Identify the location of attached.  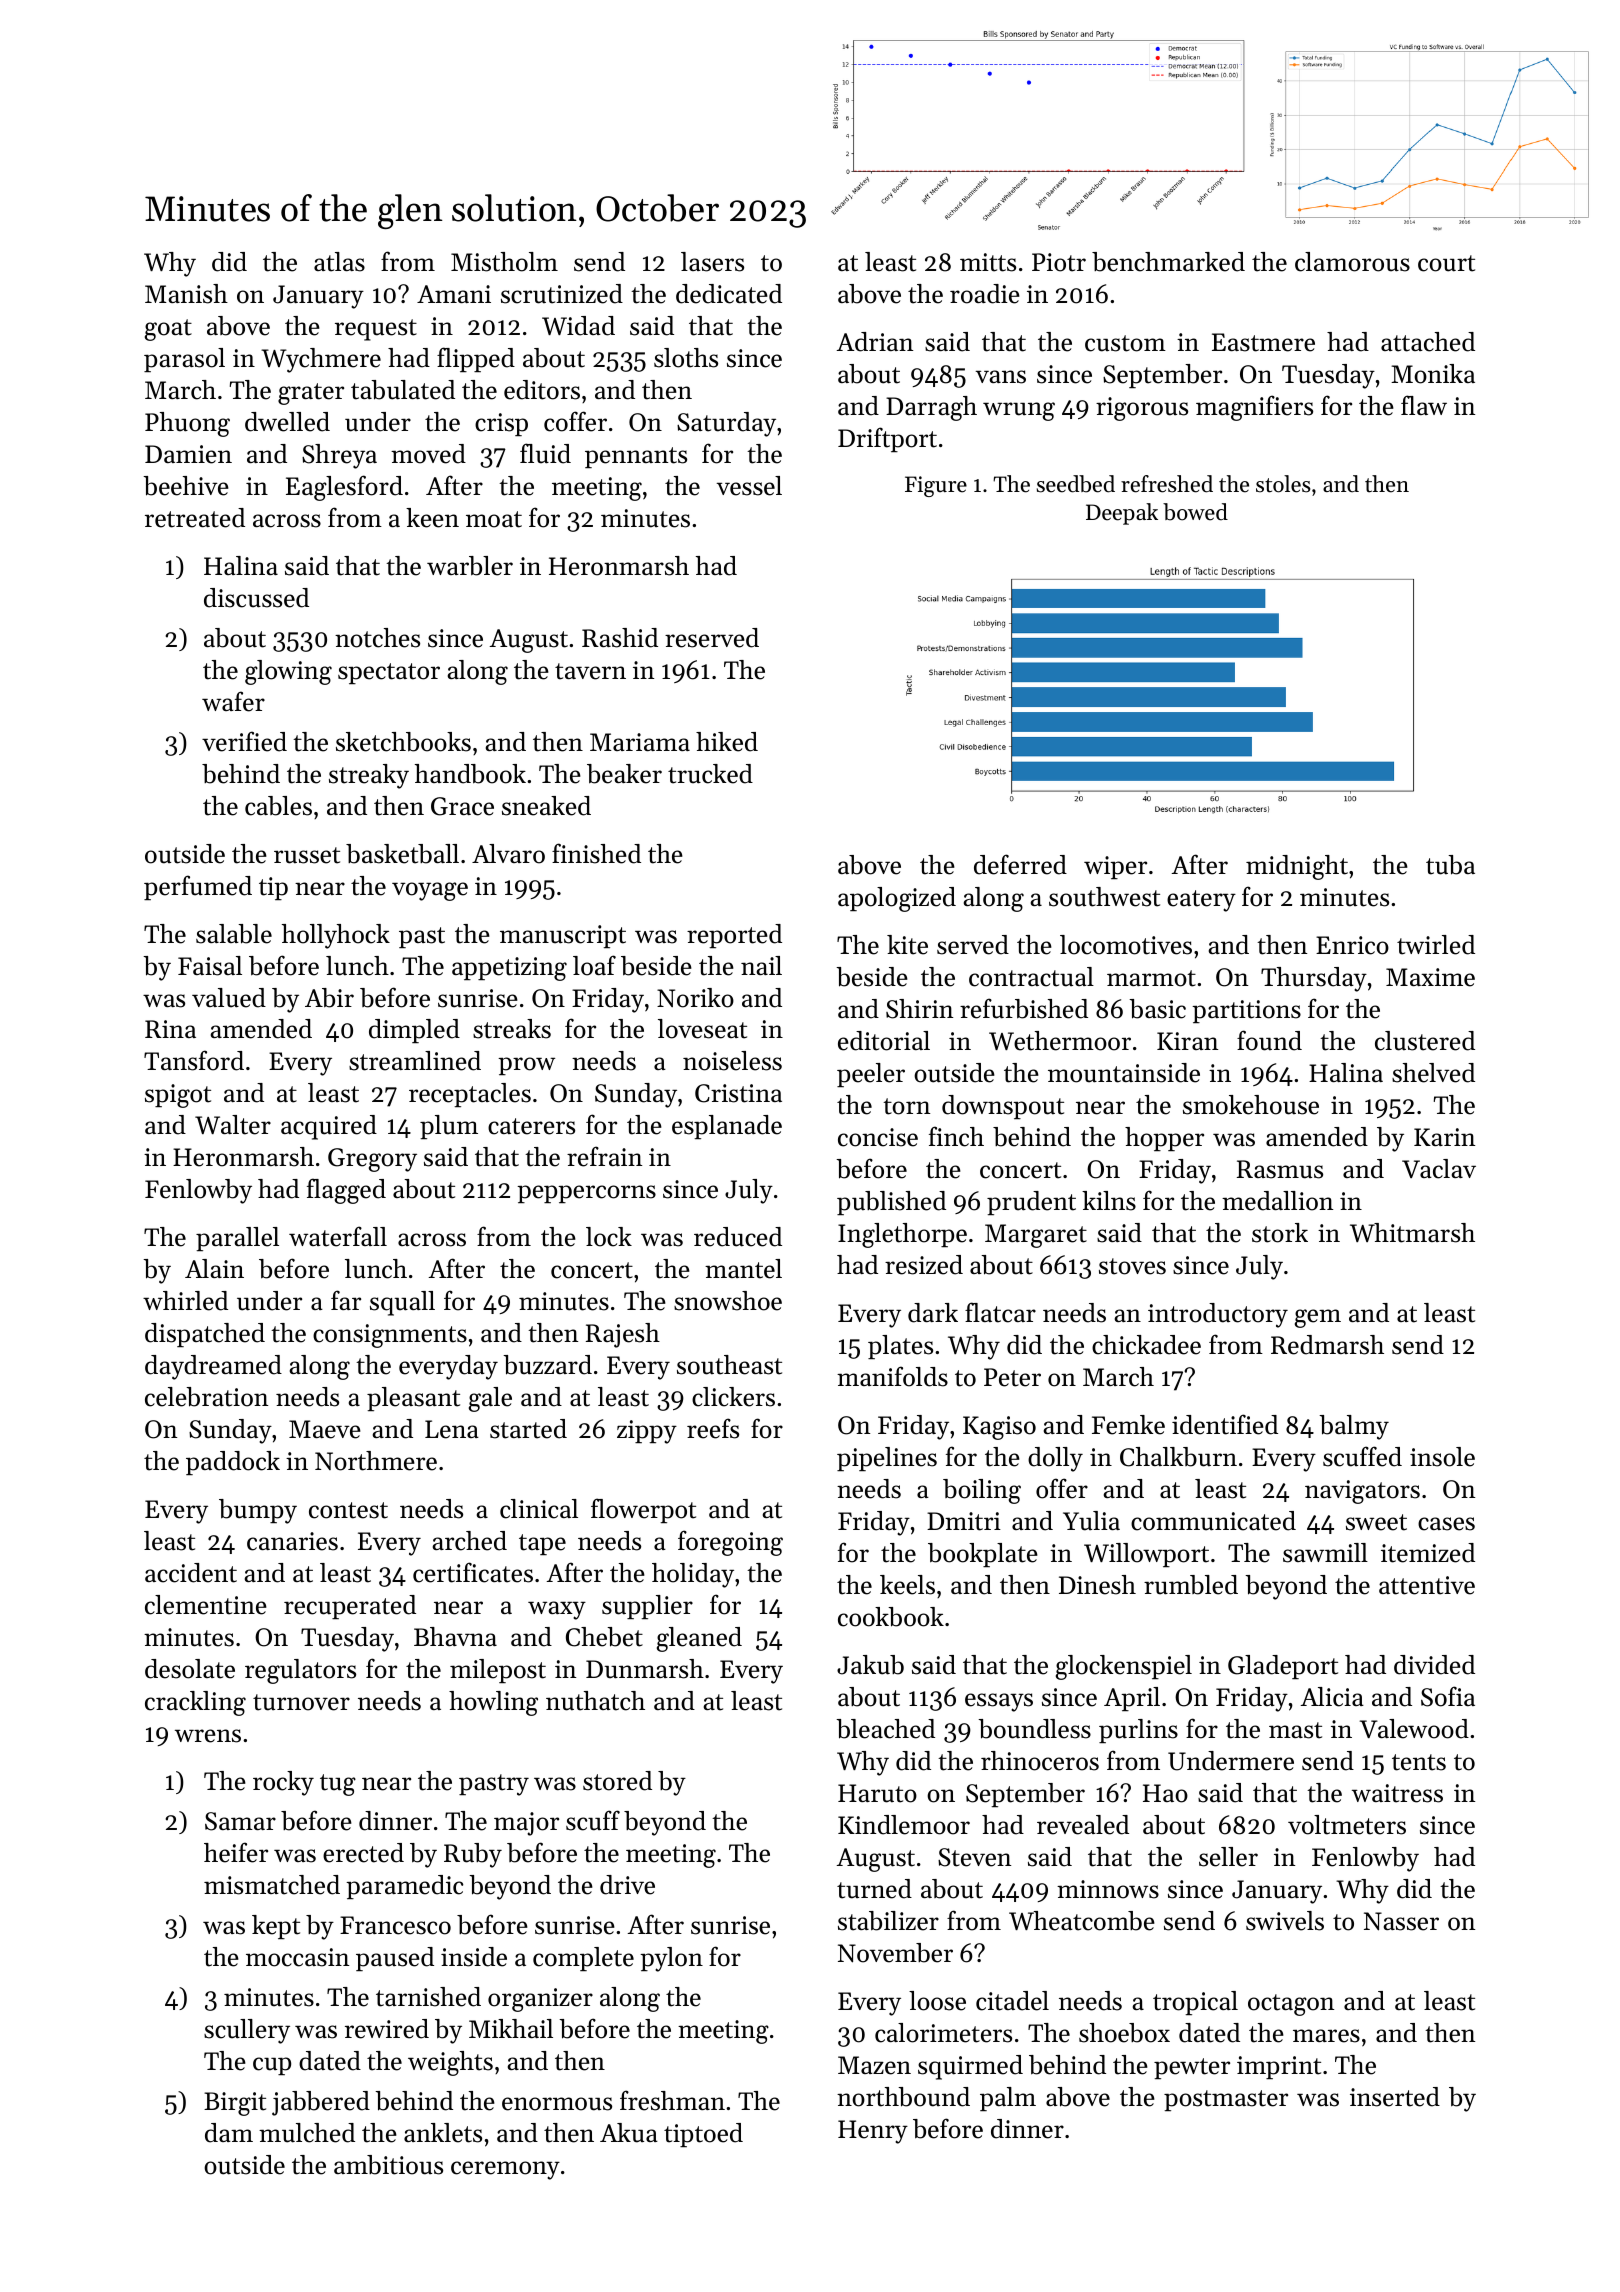
(1428, 342).
